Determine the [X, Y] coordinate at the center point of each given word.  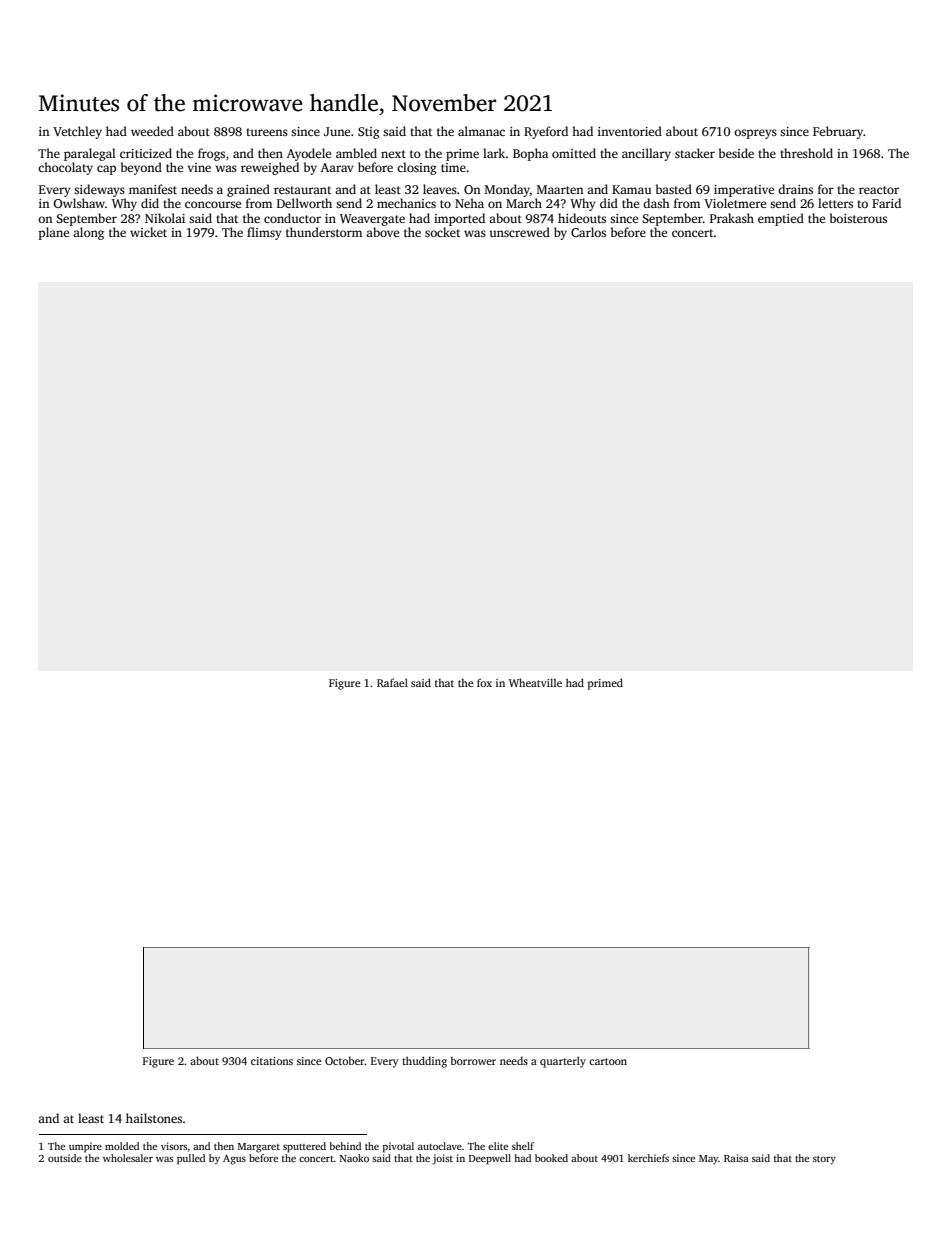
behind [345, 1146]
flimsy [264, 233]
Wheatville [535, 682]
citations [272, 1061]
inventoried [630, 131]
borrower [473, 1060]
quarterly [563, 1062]
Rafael [392, 682]
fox [484, 682]
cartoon [608, 1061]
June [337, 131]
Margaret [259, 1148]
